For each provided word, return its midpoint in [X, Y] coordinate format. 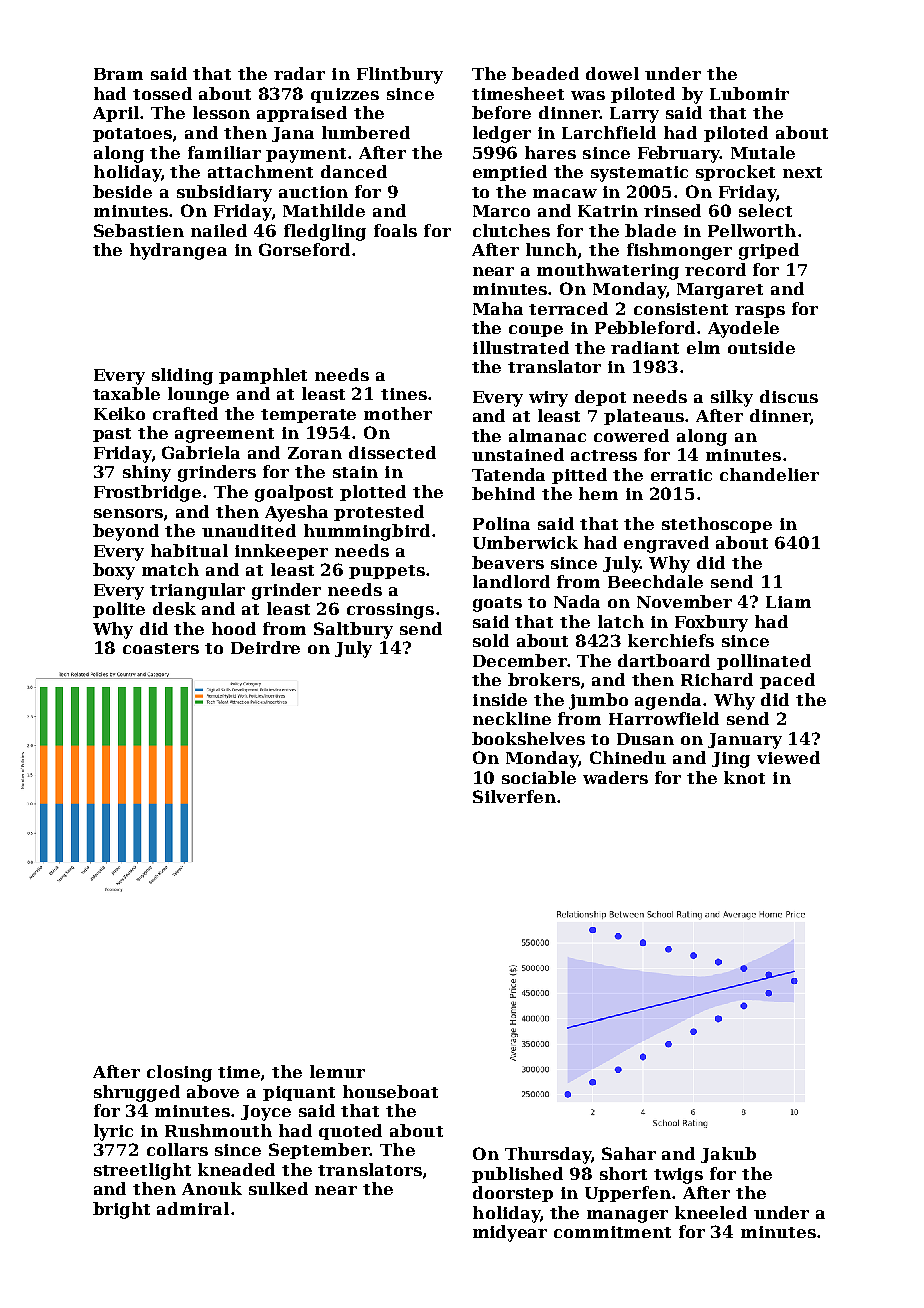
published [517, 1175]
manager [627, 1216]
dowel [612, 73]
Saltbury [353, 630]
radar [299, 73]
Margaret [720, 291]
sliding [182, 376]
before [501, 112]
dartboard [664, 660]
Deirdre [265, 647]
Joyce [266, 1113]
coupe [536, 331]
